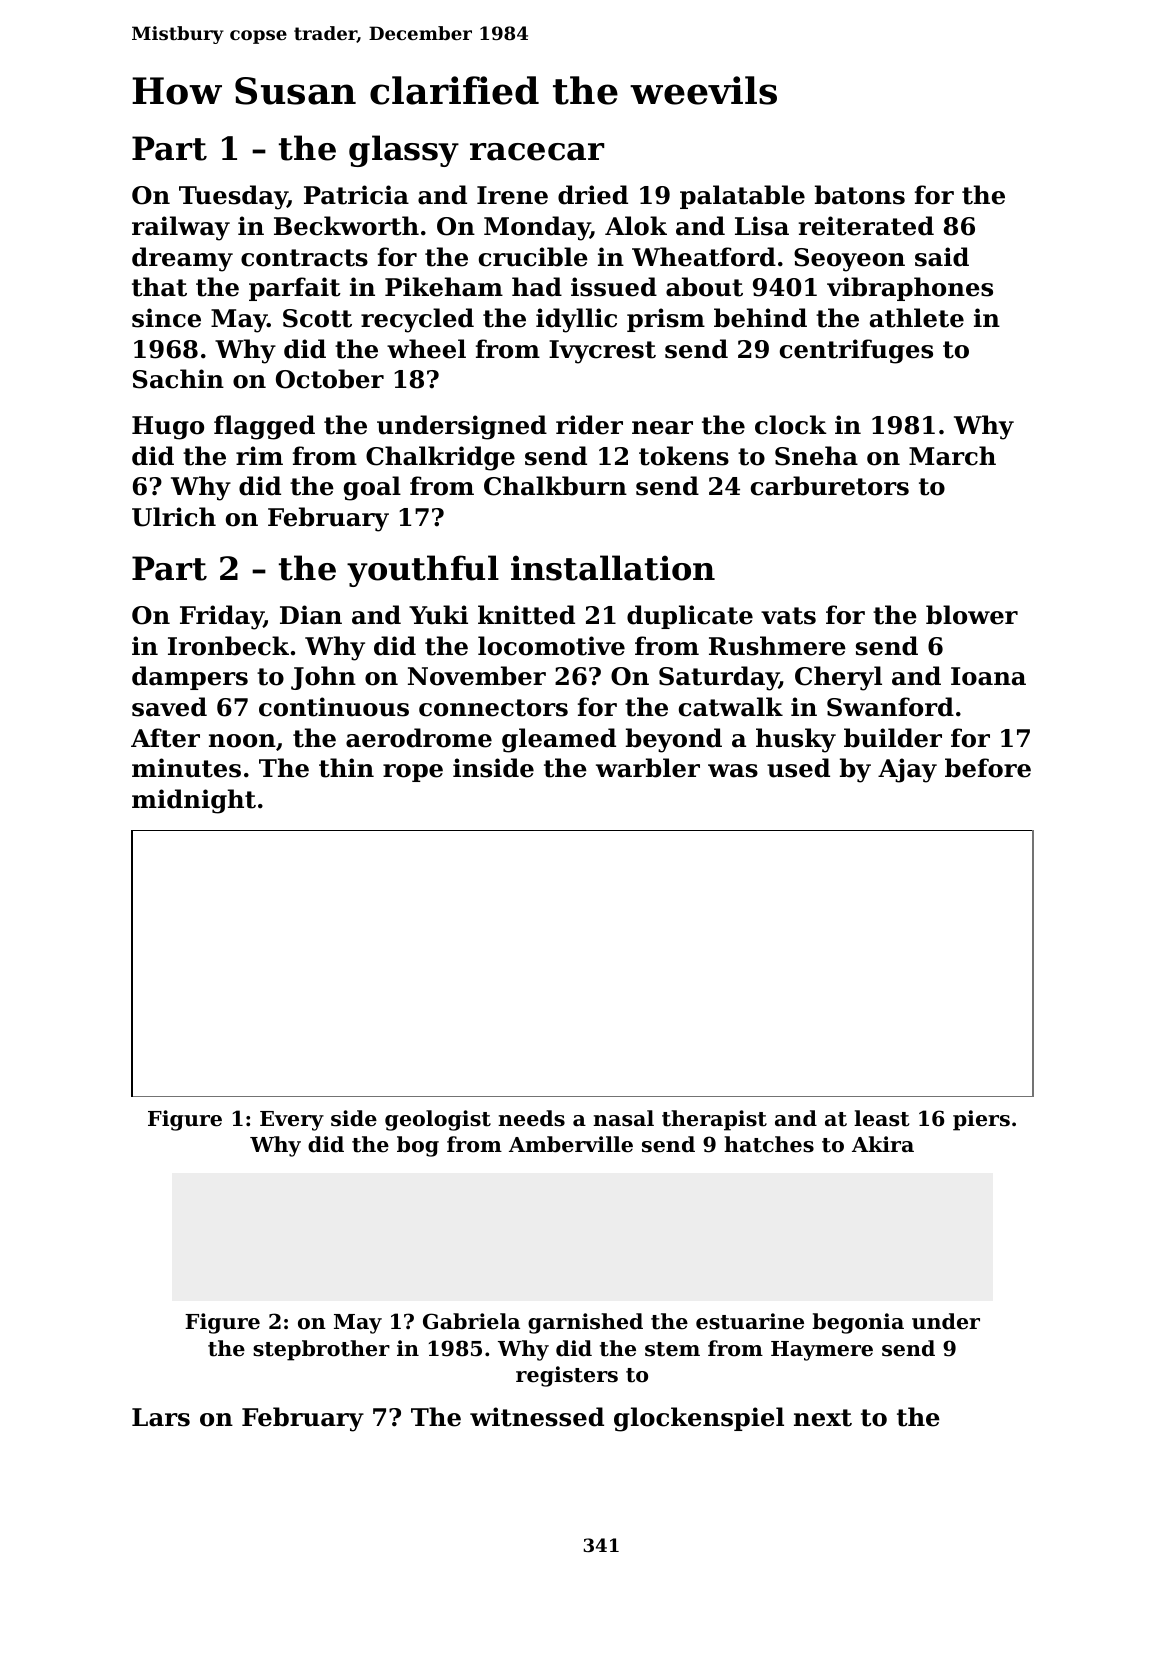  I want to click on stepbrother, so click(321, 1350).
